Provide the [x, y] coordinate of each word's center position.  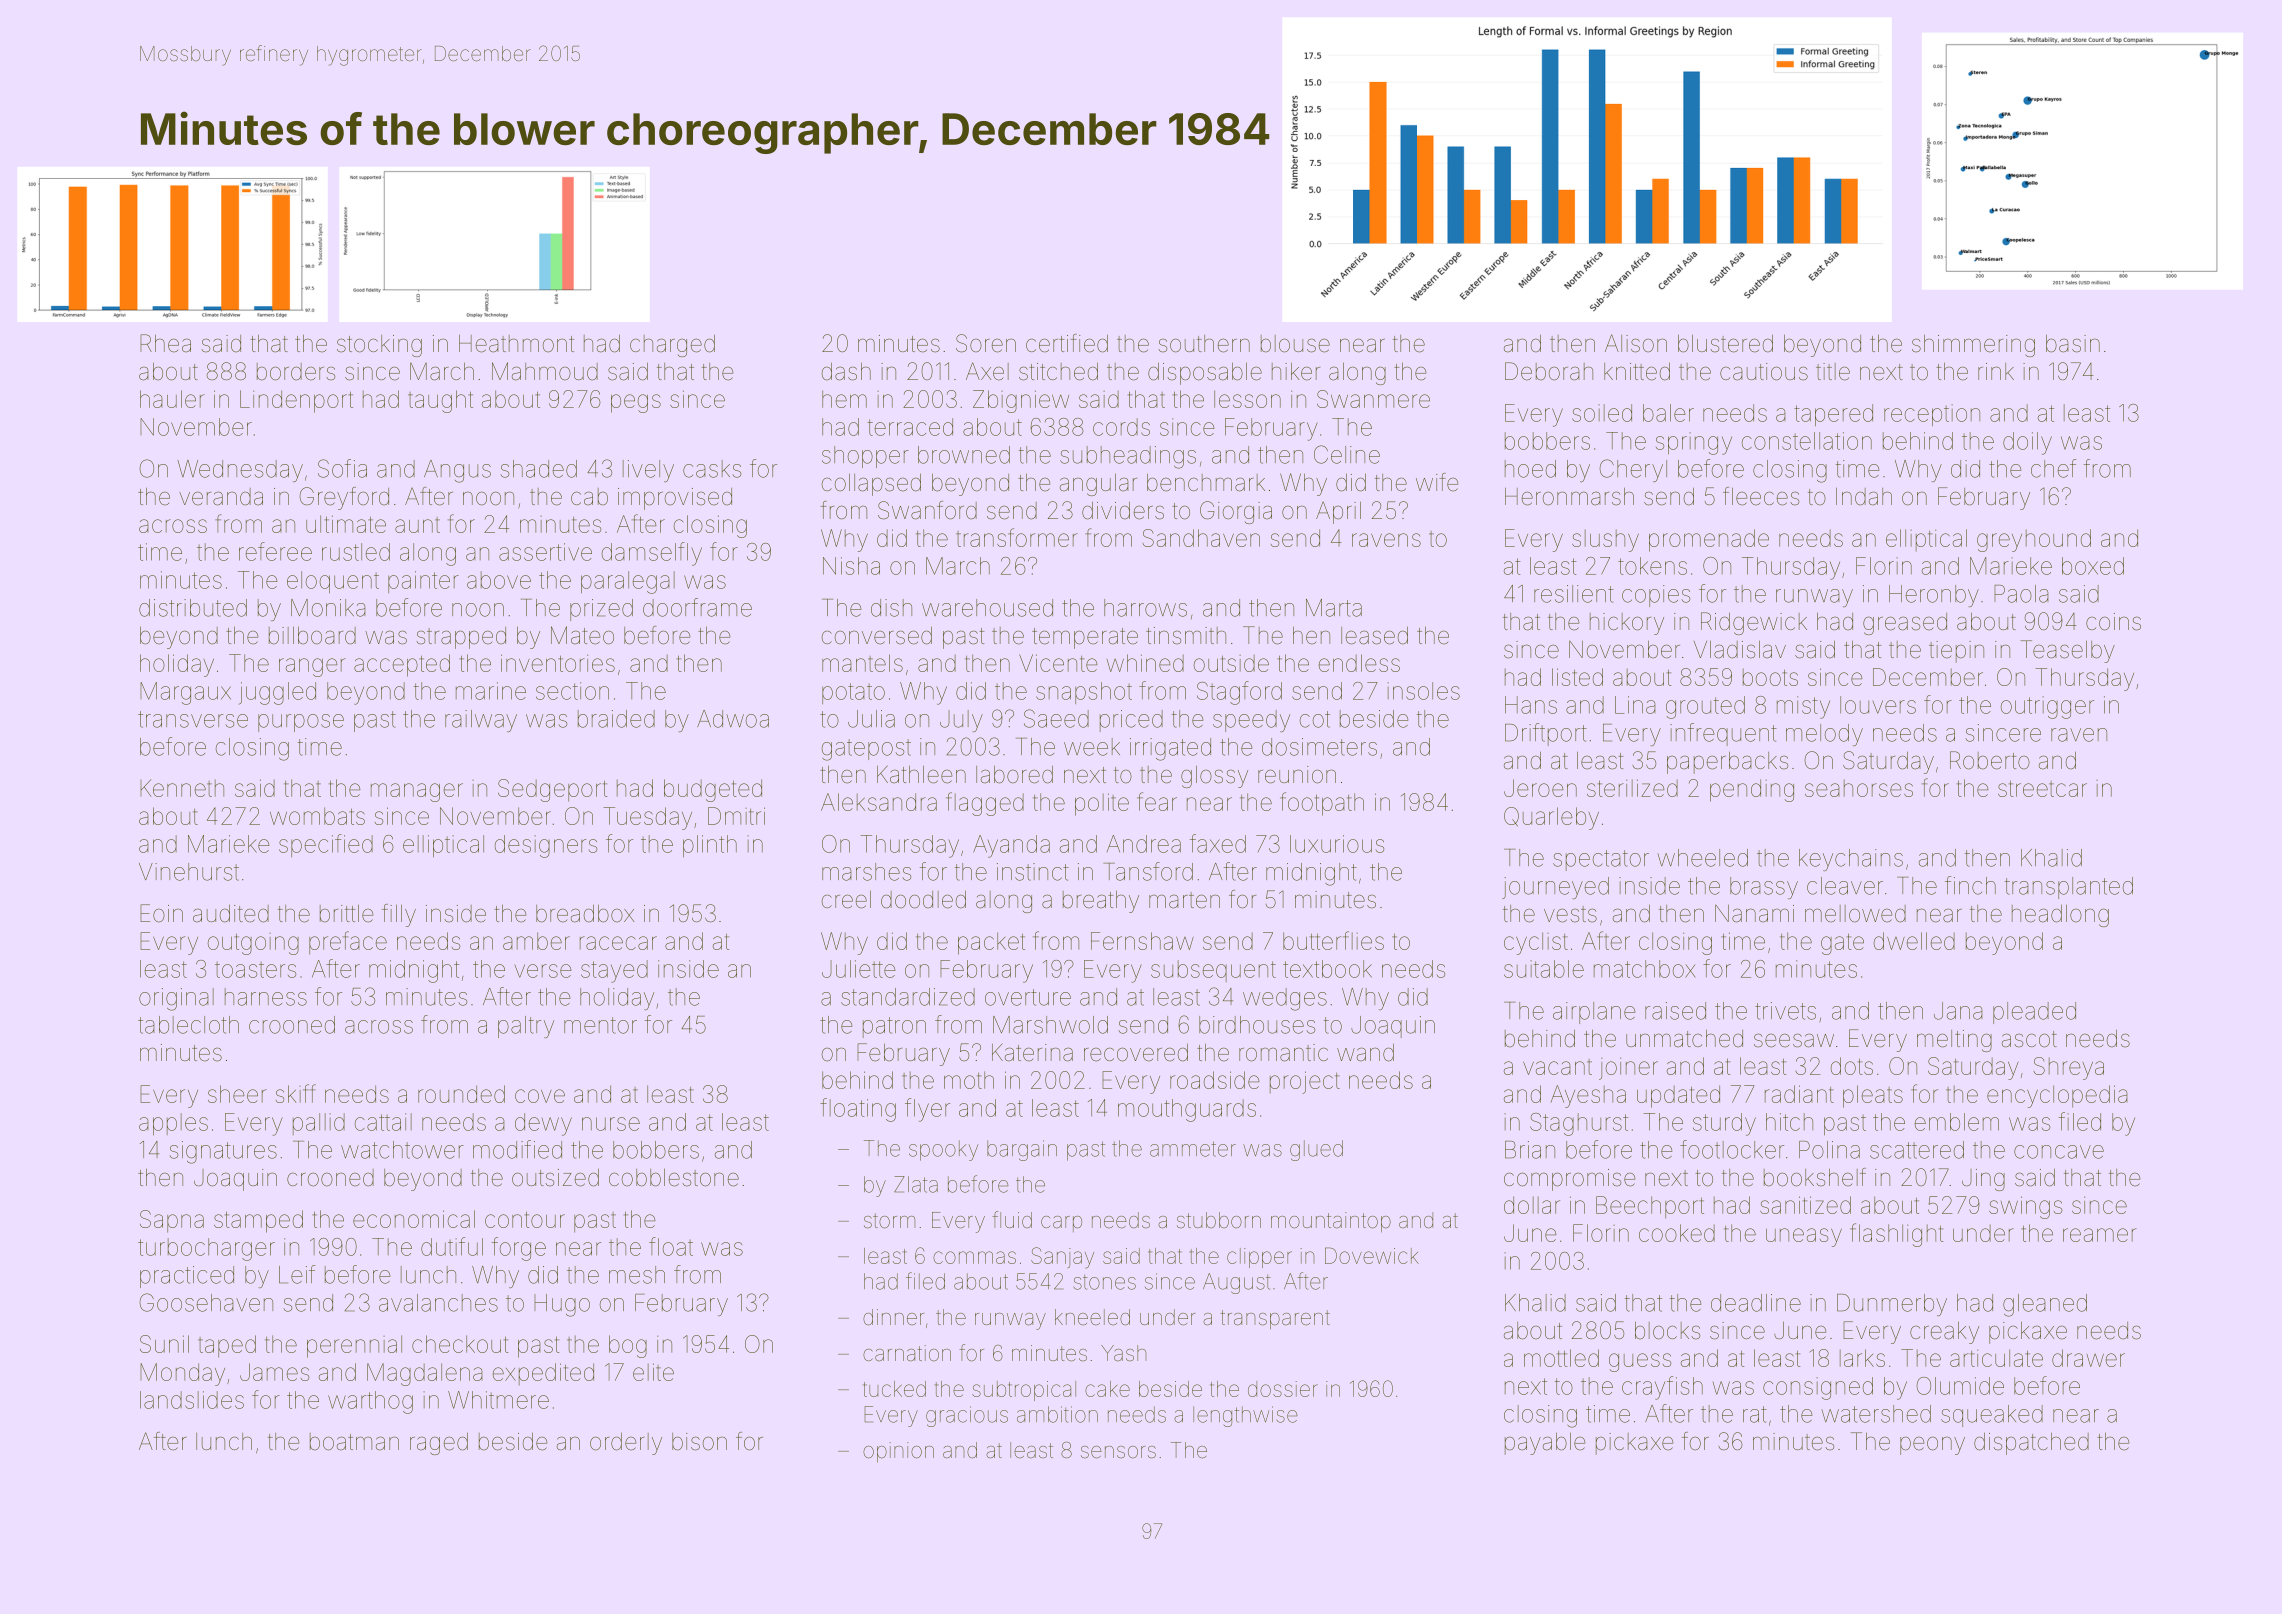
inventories [558, 663]
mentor [600, 1025]
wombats [317, 816]
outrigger [2047, 707]
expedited [543, 1374]
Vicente [1058, 663]
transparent [1275, 1320]
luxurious [1337, 844]
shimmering [1973, 346]
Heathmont [516, 344]
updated [1678, 1096]
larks [1862, 1358]
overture [1028, 997]
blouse [1295, 344]
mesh [637, 1275]
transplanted [2069, 888]
